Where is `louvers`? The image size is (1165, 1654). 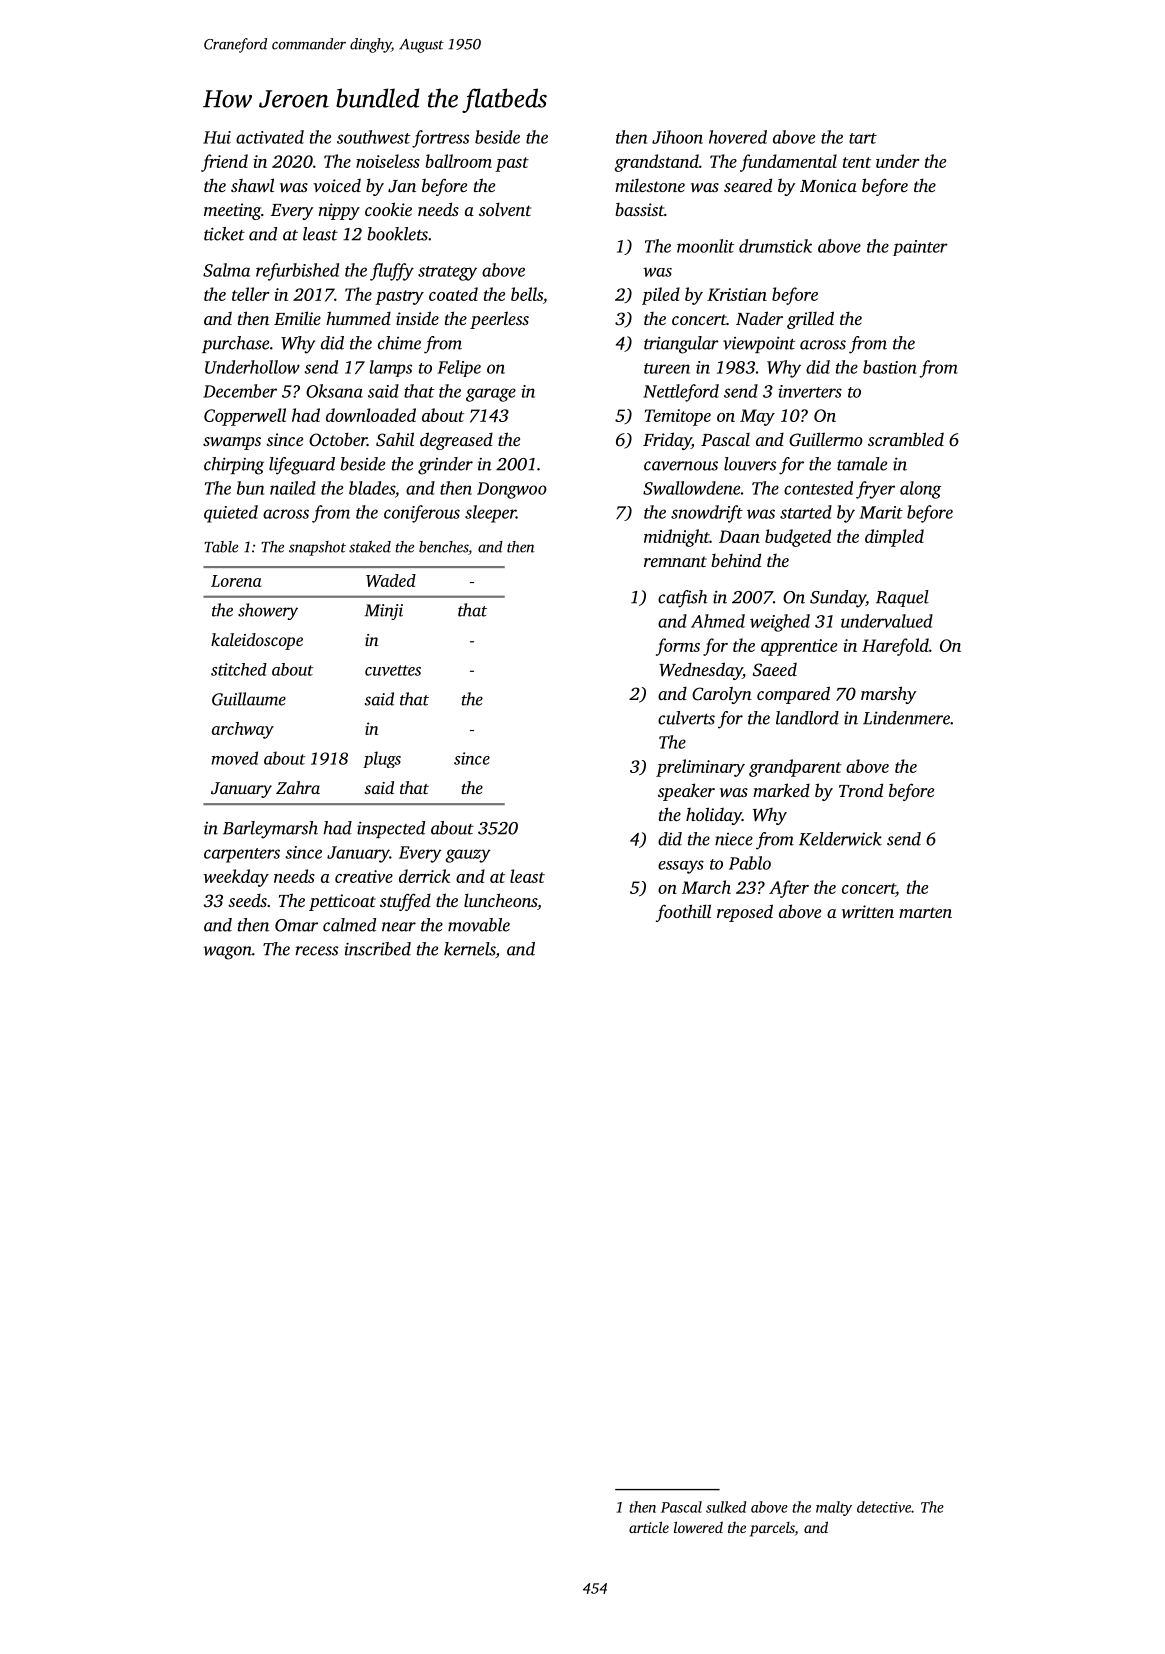
louvers is located at coordinates (750, 464).
